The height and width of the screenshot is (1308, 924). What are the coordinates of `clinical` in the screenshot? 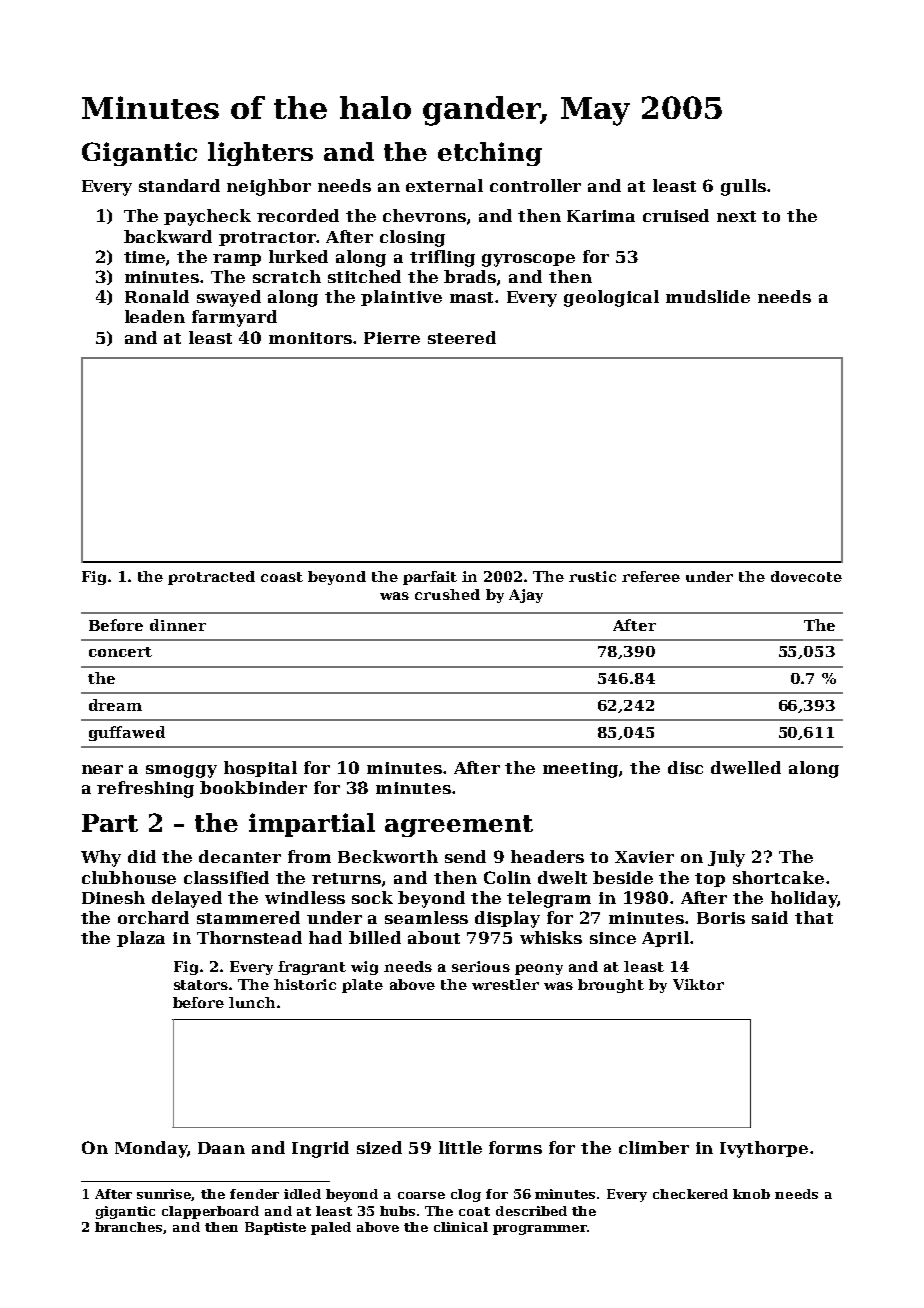 It's located at (461, 1227).
